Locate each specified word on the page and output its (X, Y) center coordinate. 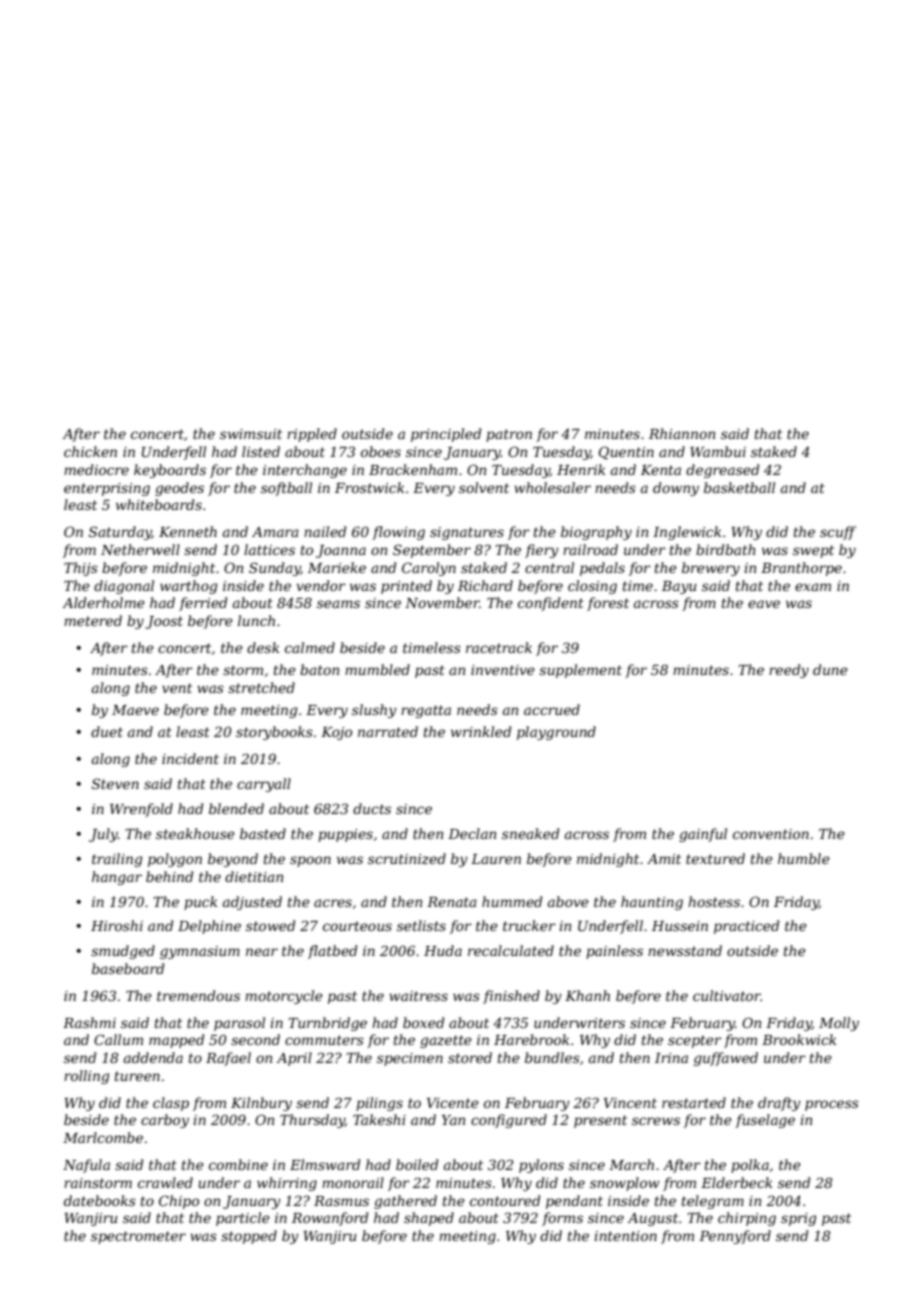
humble (804, 858)
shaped (429, 1219)
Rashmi (89, 1022)
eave (764, 604)
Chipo (179, 1202)
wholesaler (552, 487)
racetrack (499, 647)
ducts (372, 808)
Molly (839, 1024)
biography (596, 533)
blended (236, 808)
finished (511, 997)
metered (93, 620)
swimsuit (251, 434)
